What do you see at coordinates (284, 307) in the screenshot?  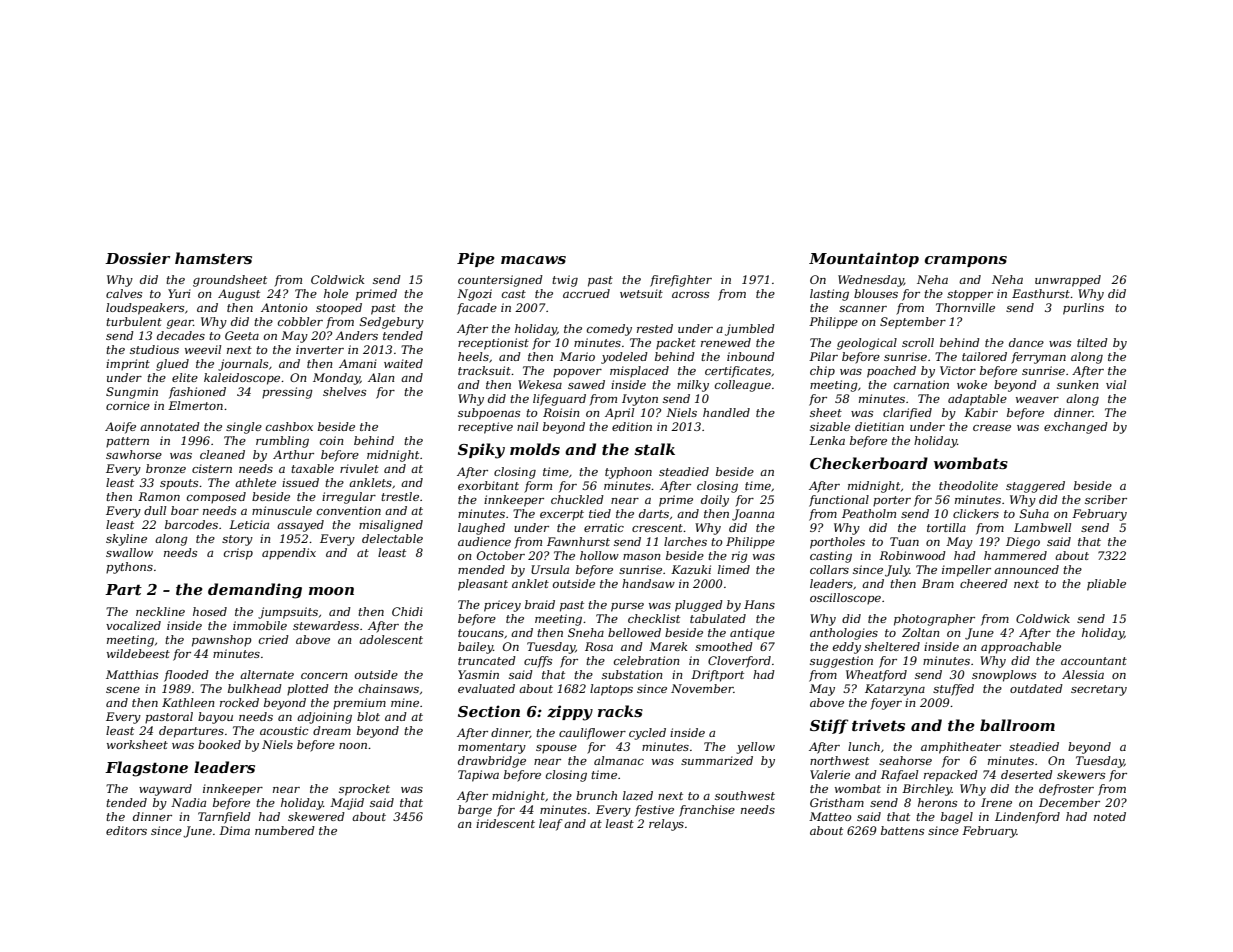 I see `Antonio` at bounding box center [284, 307].
